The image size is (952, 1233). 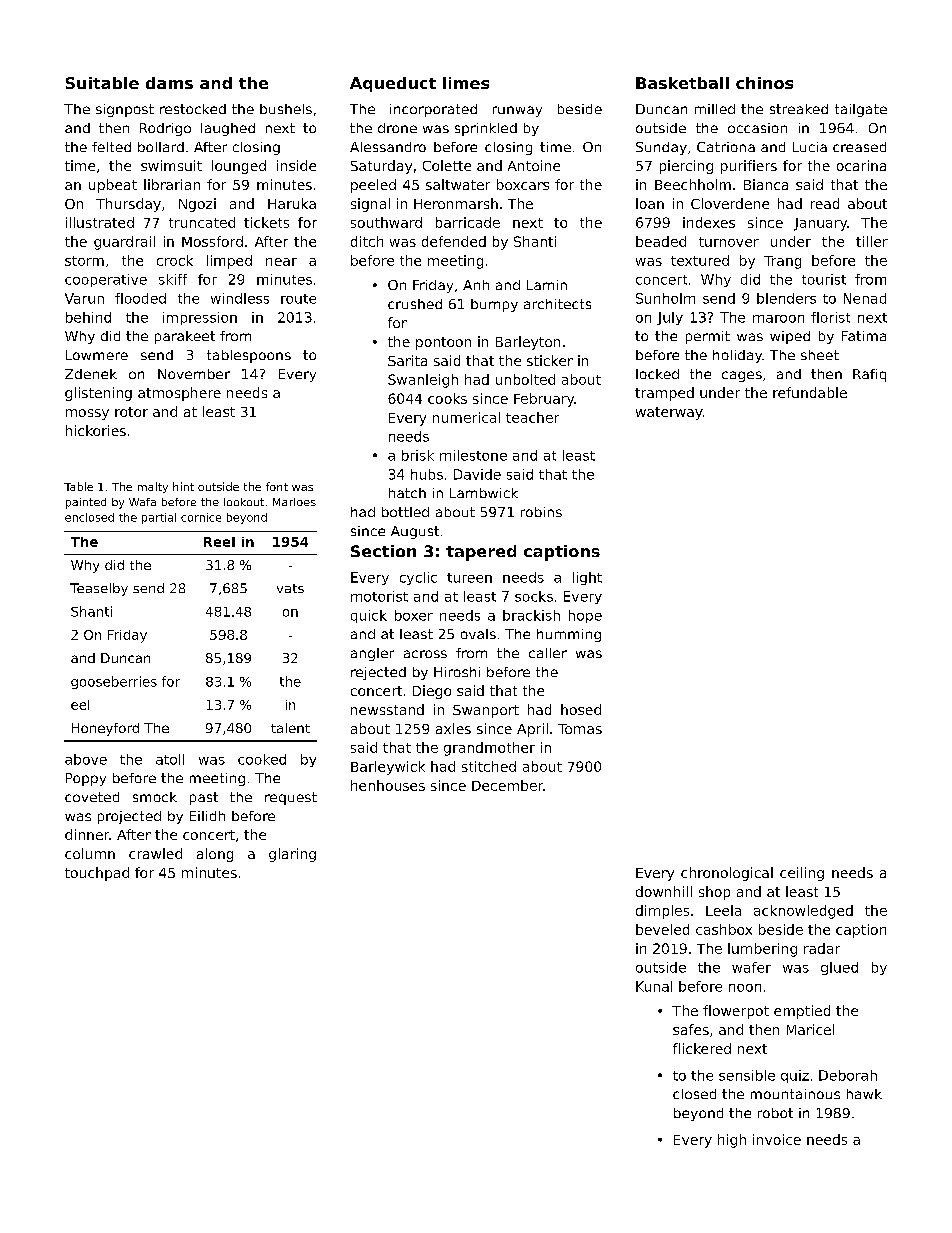 I want to click on acknowledged, so click(x=803, y=912).
